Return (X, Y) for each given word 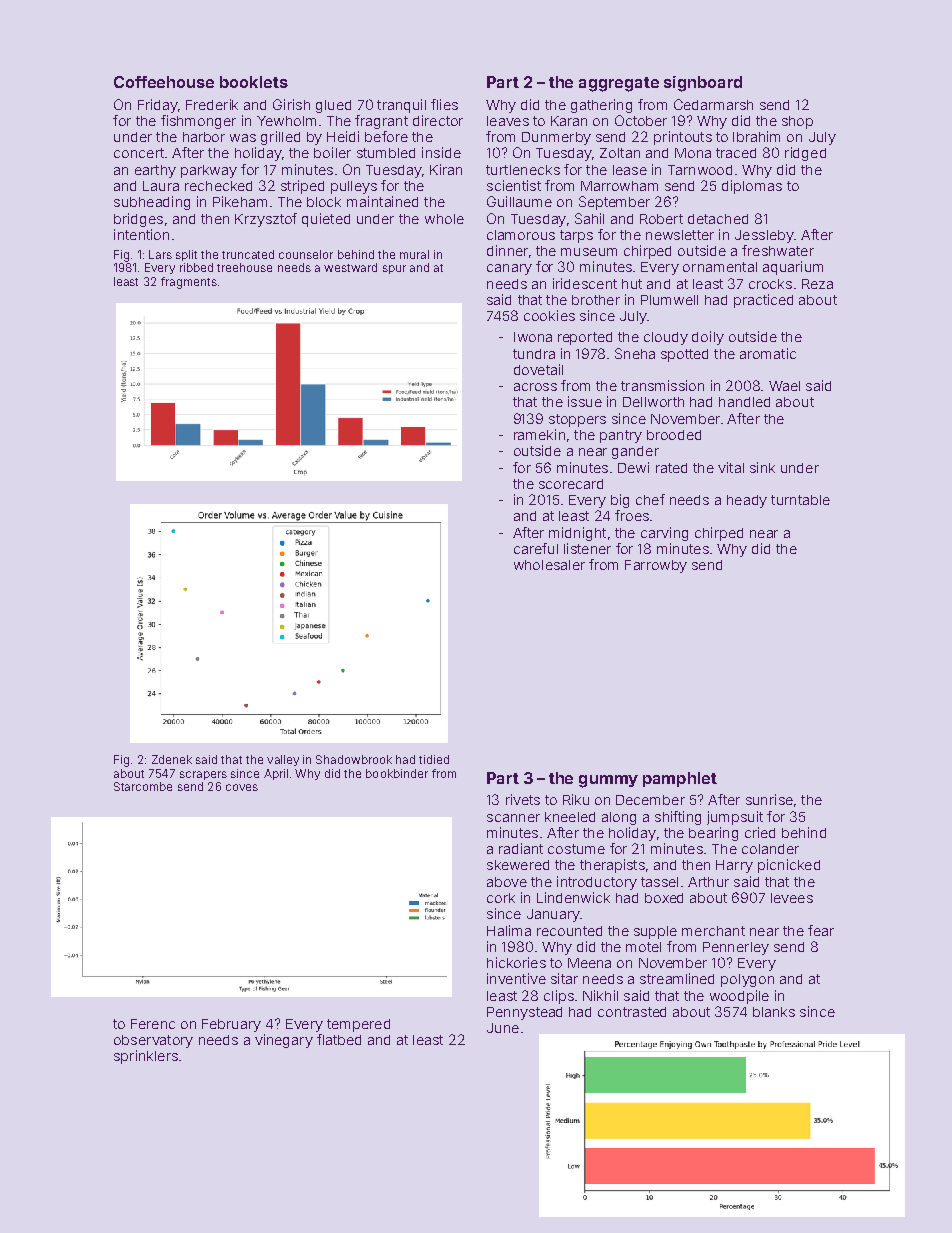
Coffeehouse (164, 82)
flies (444, 104)
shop (797, 122)
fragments (189, 283)
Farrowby (656, 566)
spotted (684, 355)
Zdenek (172, 759)
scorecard (571, 484)
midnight (577, 534)
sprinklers (146, 1057)
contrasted (632, 1012)
